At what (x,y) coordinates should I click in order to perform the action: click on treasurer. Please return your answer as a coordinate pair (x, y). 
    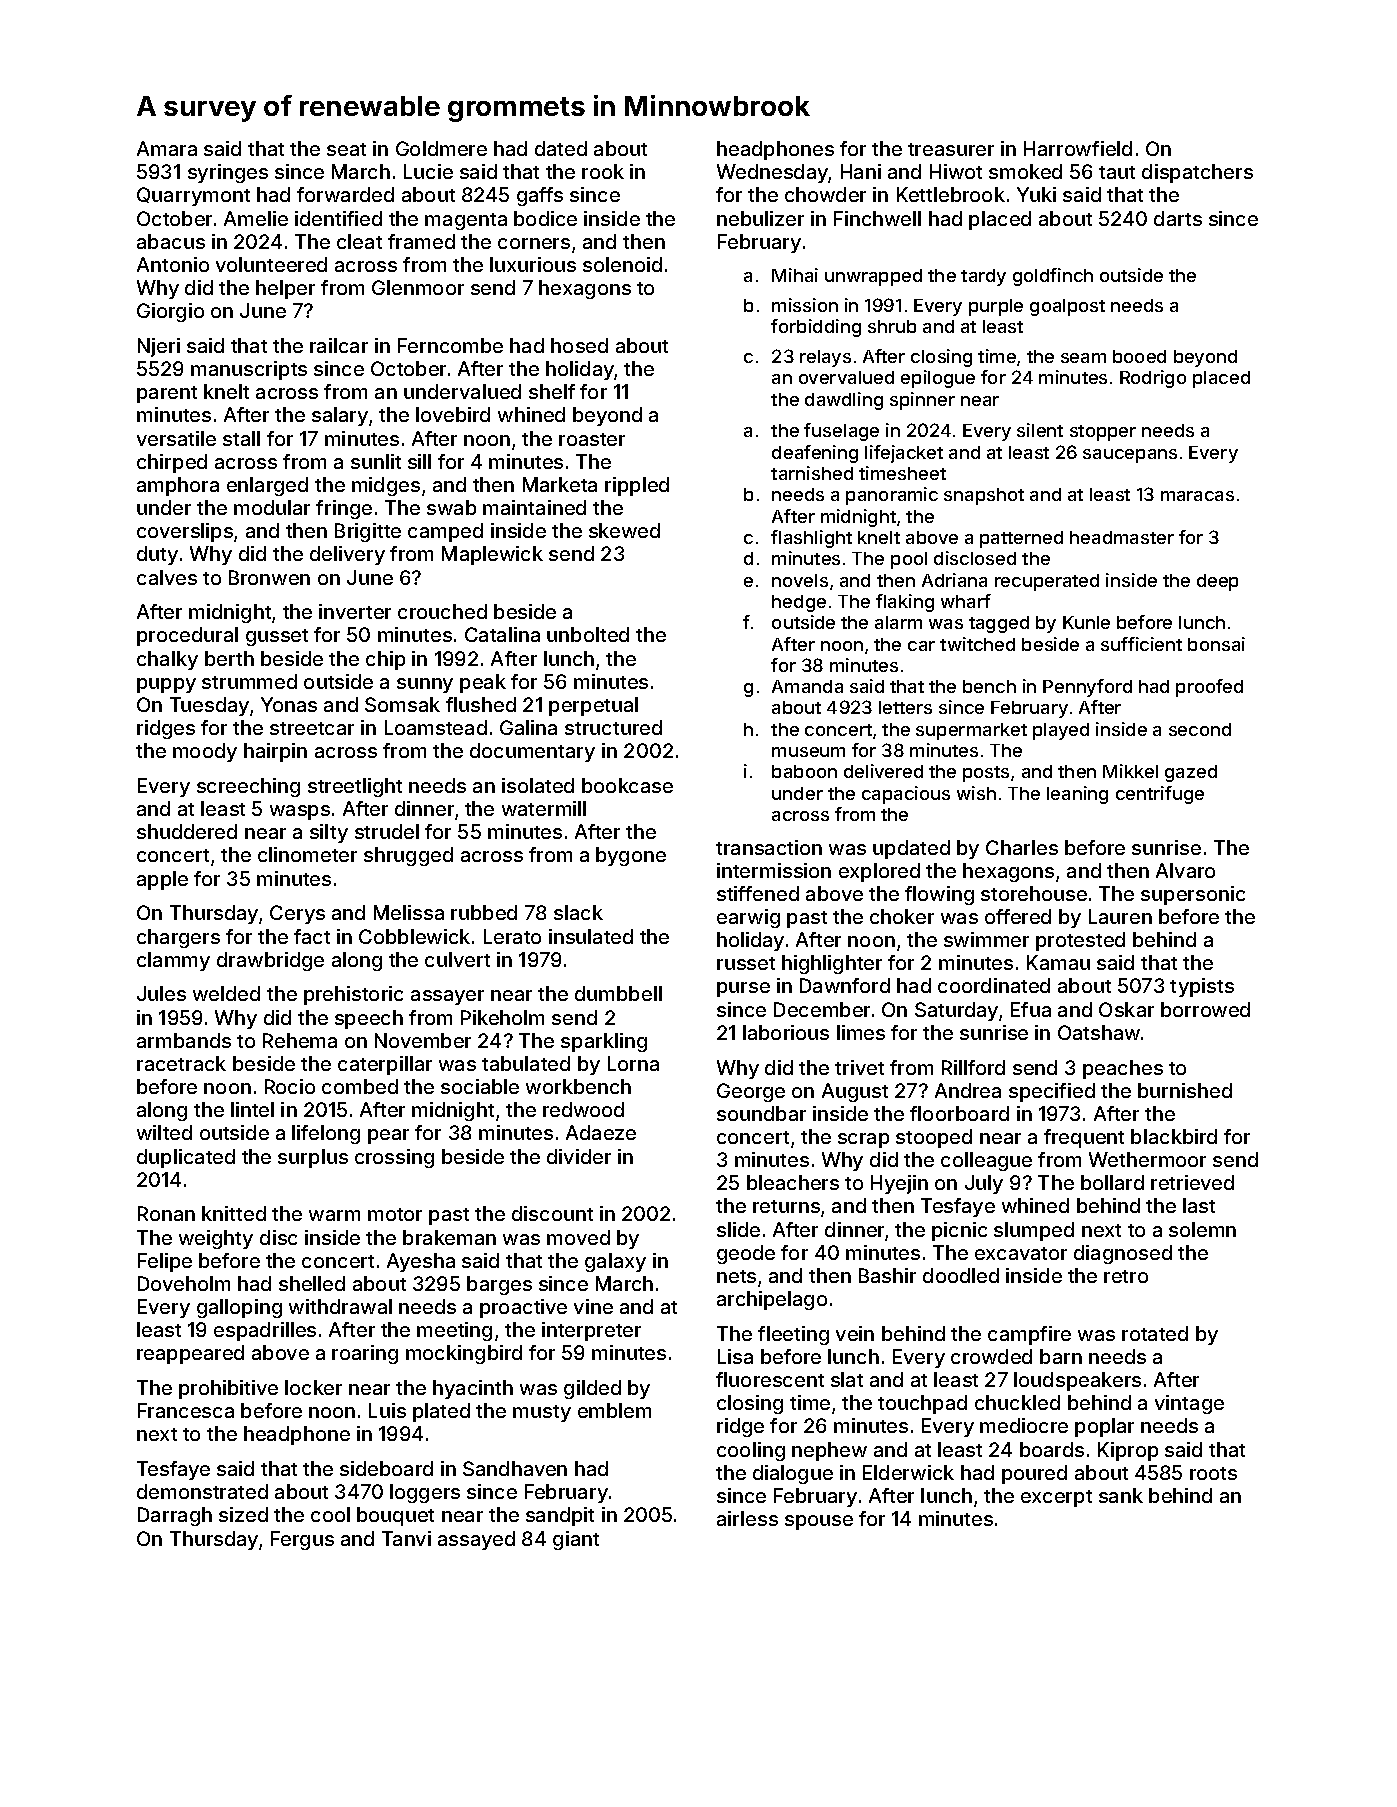
    Looking at the image, I should click on (951, 149).
